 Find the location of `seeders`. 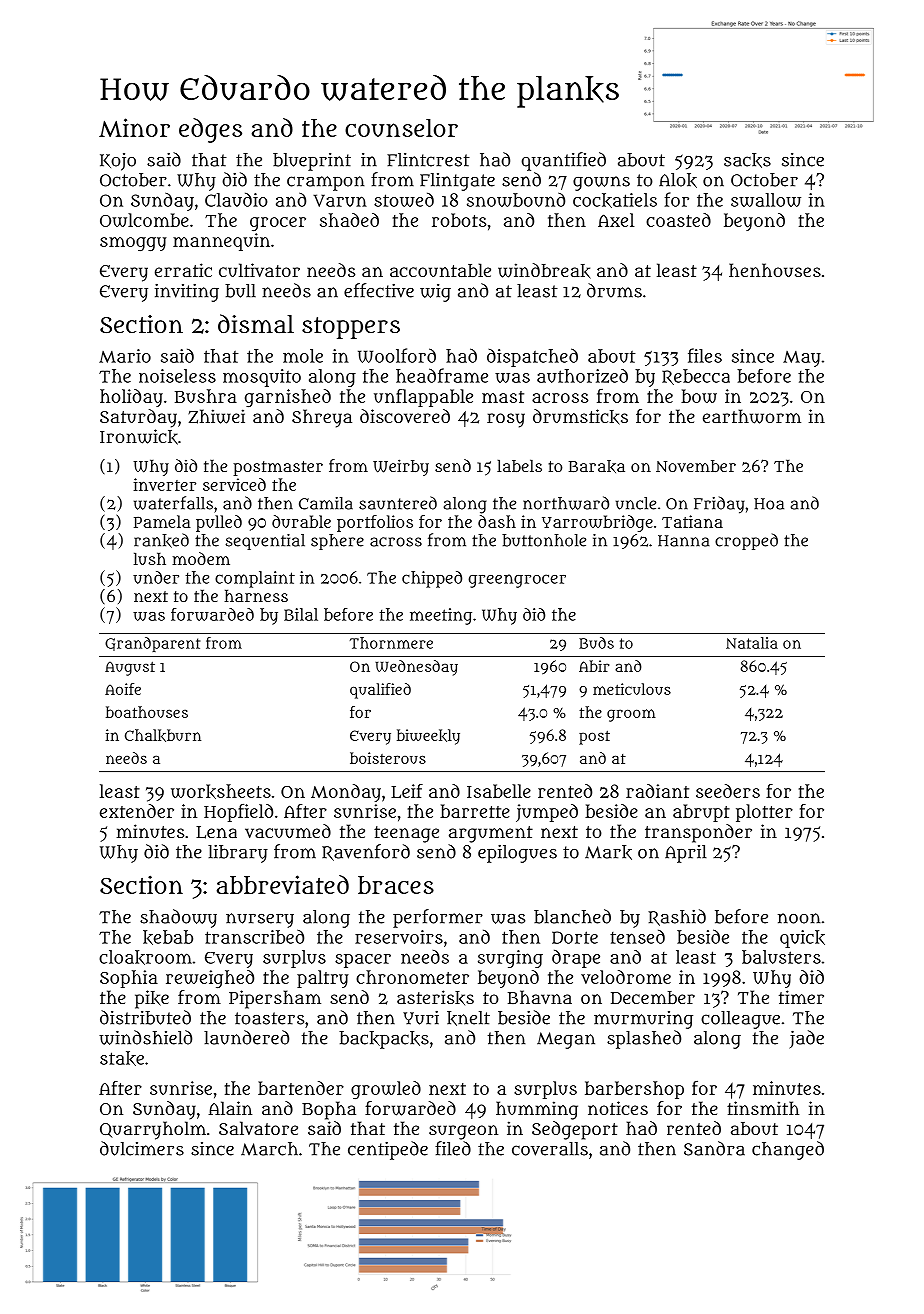

seeders is located at coordinates (728, 791).
